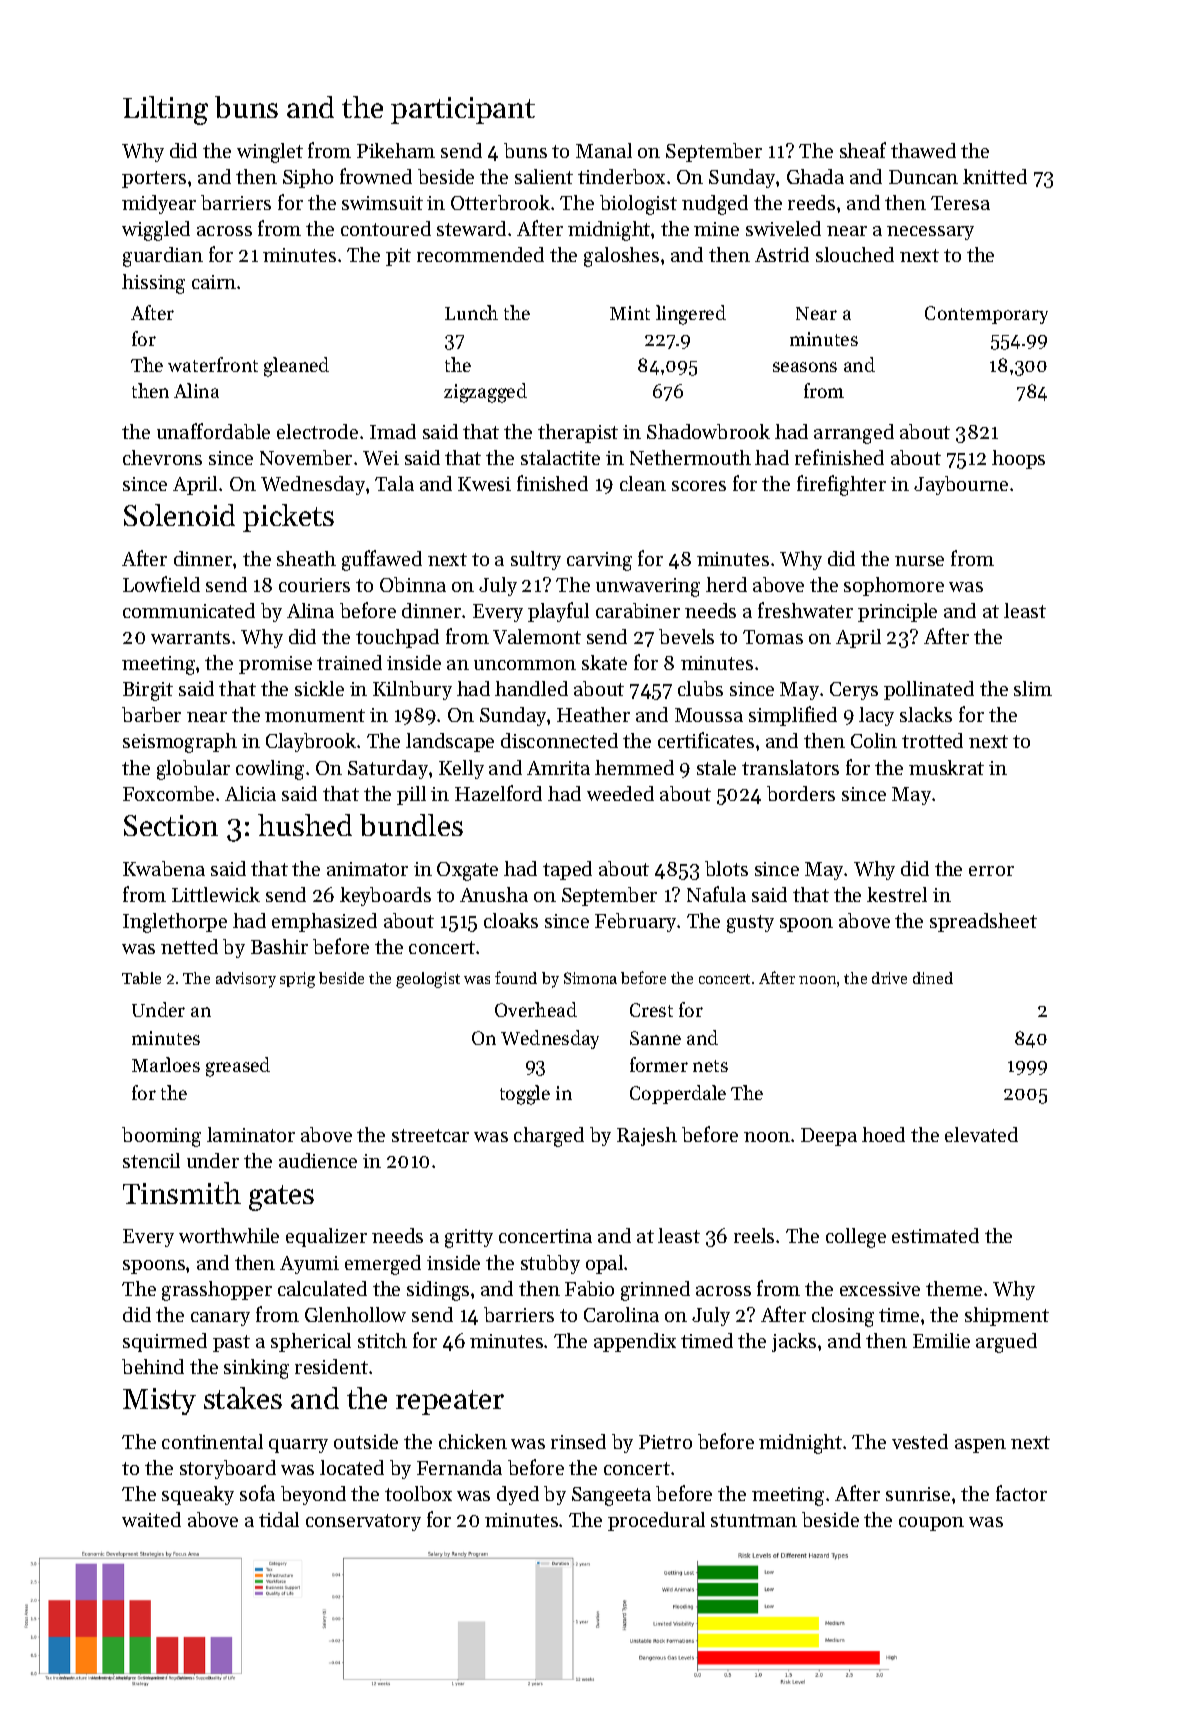  What do you see at coordinates (854, 434) in the document?
I see `arranged` at bounding box center [854, 434].
